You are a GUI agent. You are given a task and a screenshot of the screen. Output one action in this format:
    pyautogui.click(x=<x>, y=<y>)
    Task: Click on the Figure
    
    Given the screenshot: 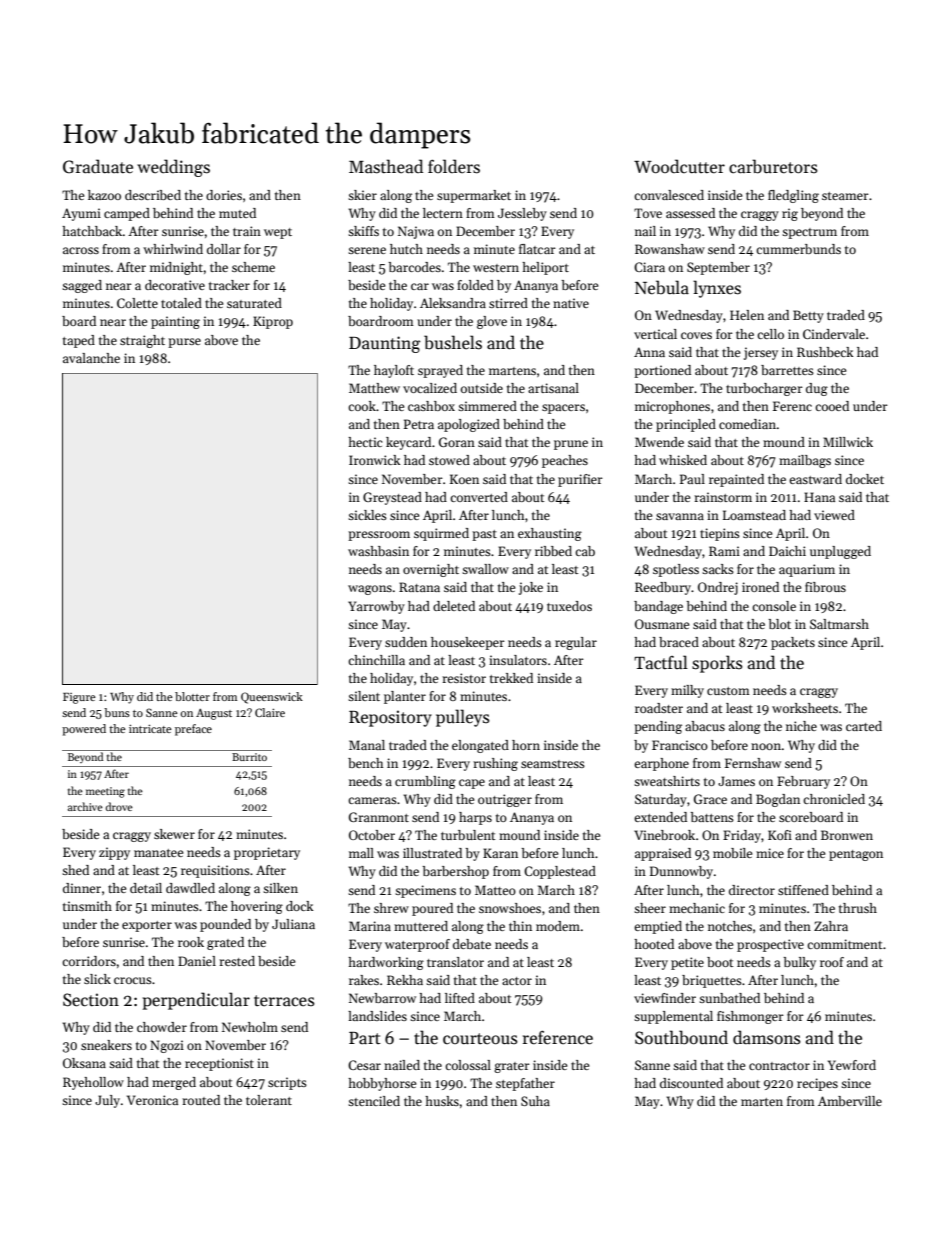 What is the action you would take?
    pyautogui.click(x=79, y=698)
